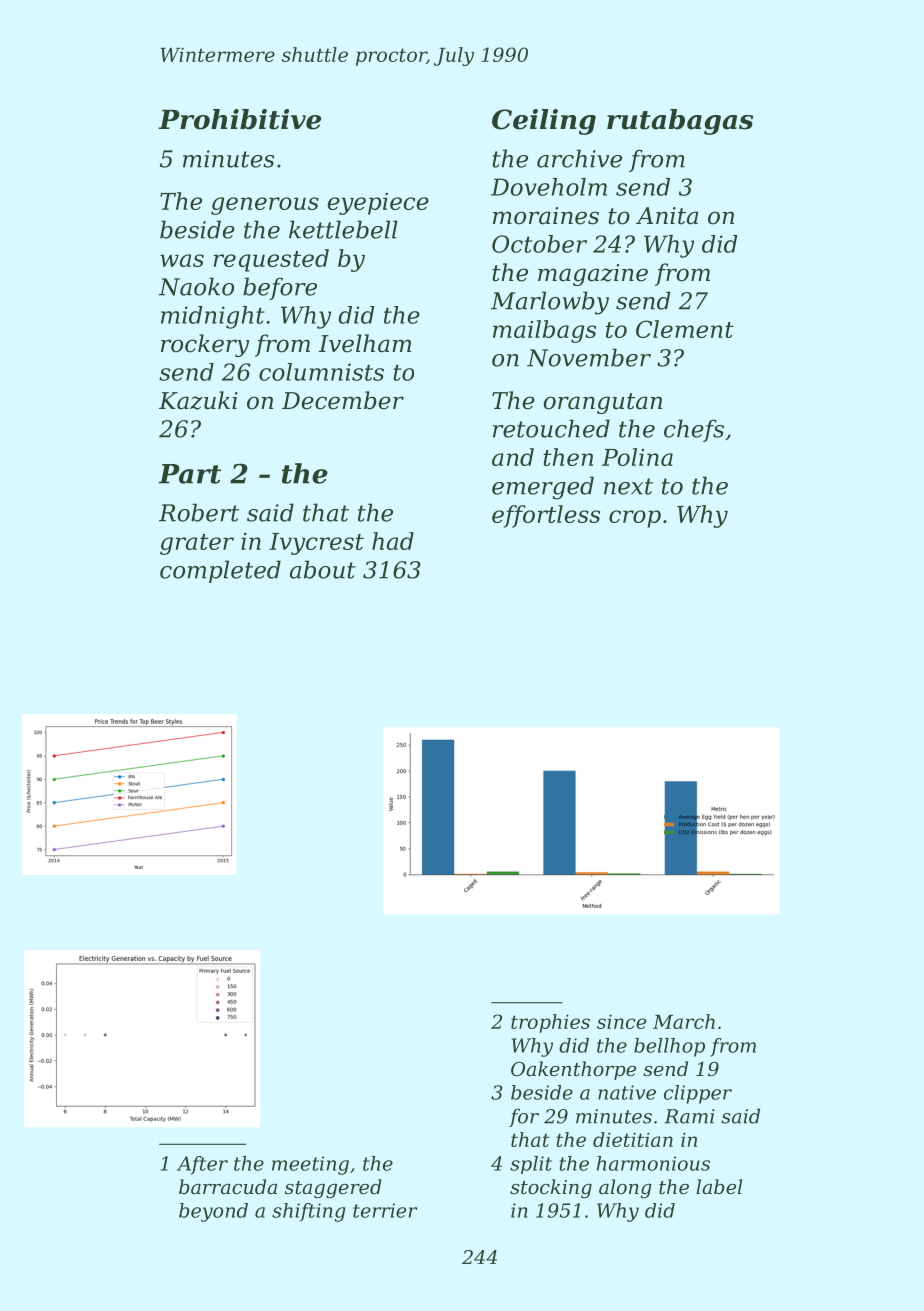 This screenshot has height=1311, width=924. What do you see at coordinates (667, 216) in the screenshot?
I see `Anita` at bounding box center [667, 216].
